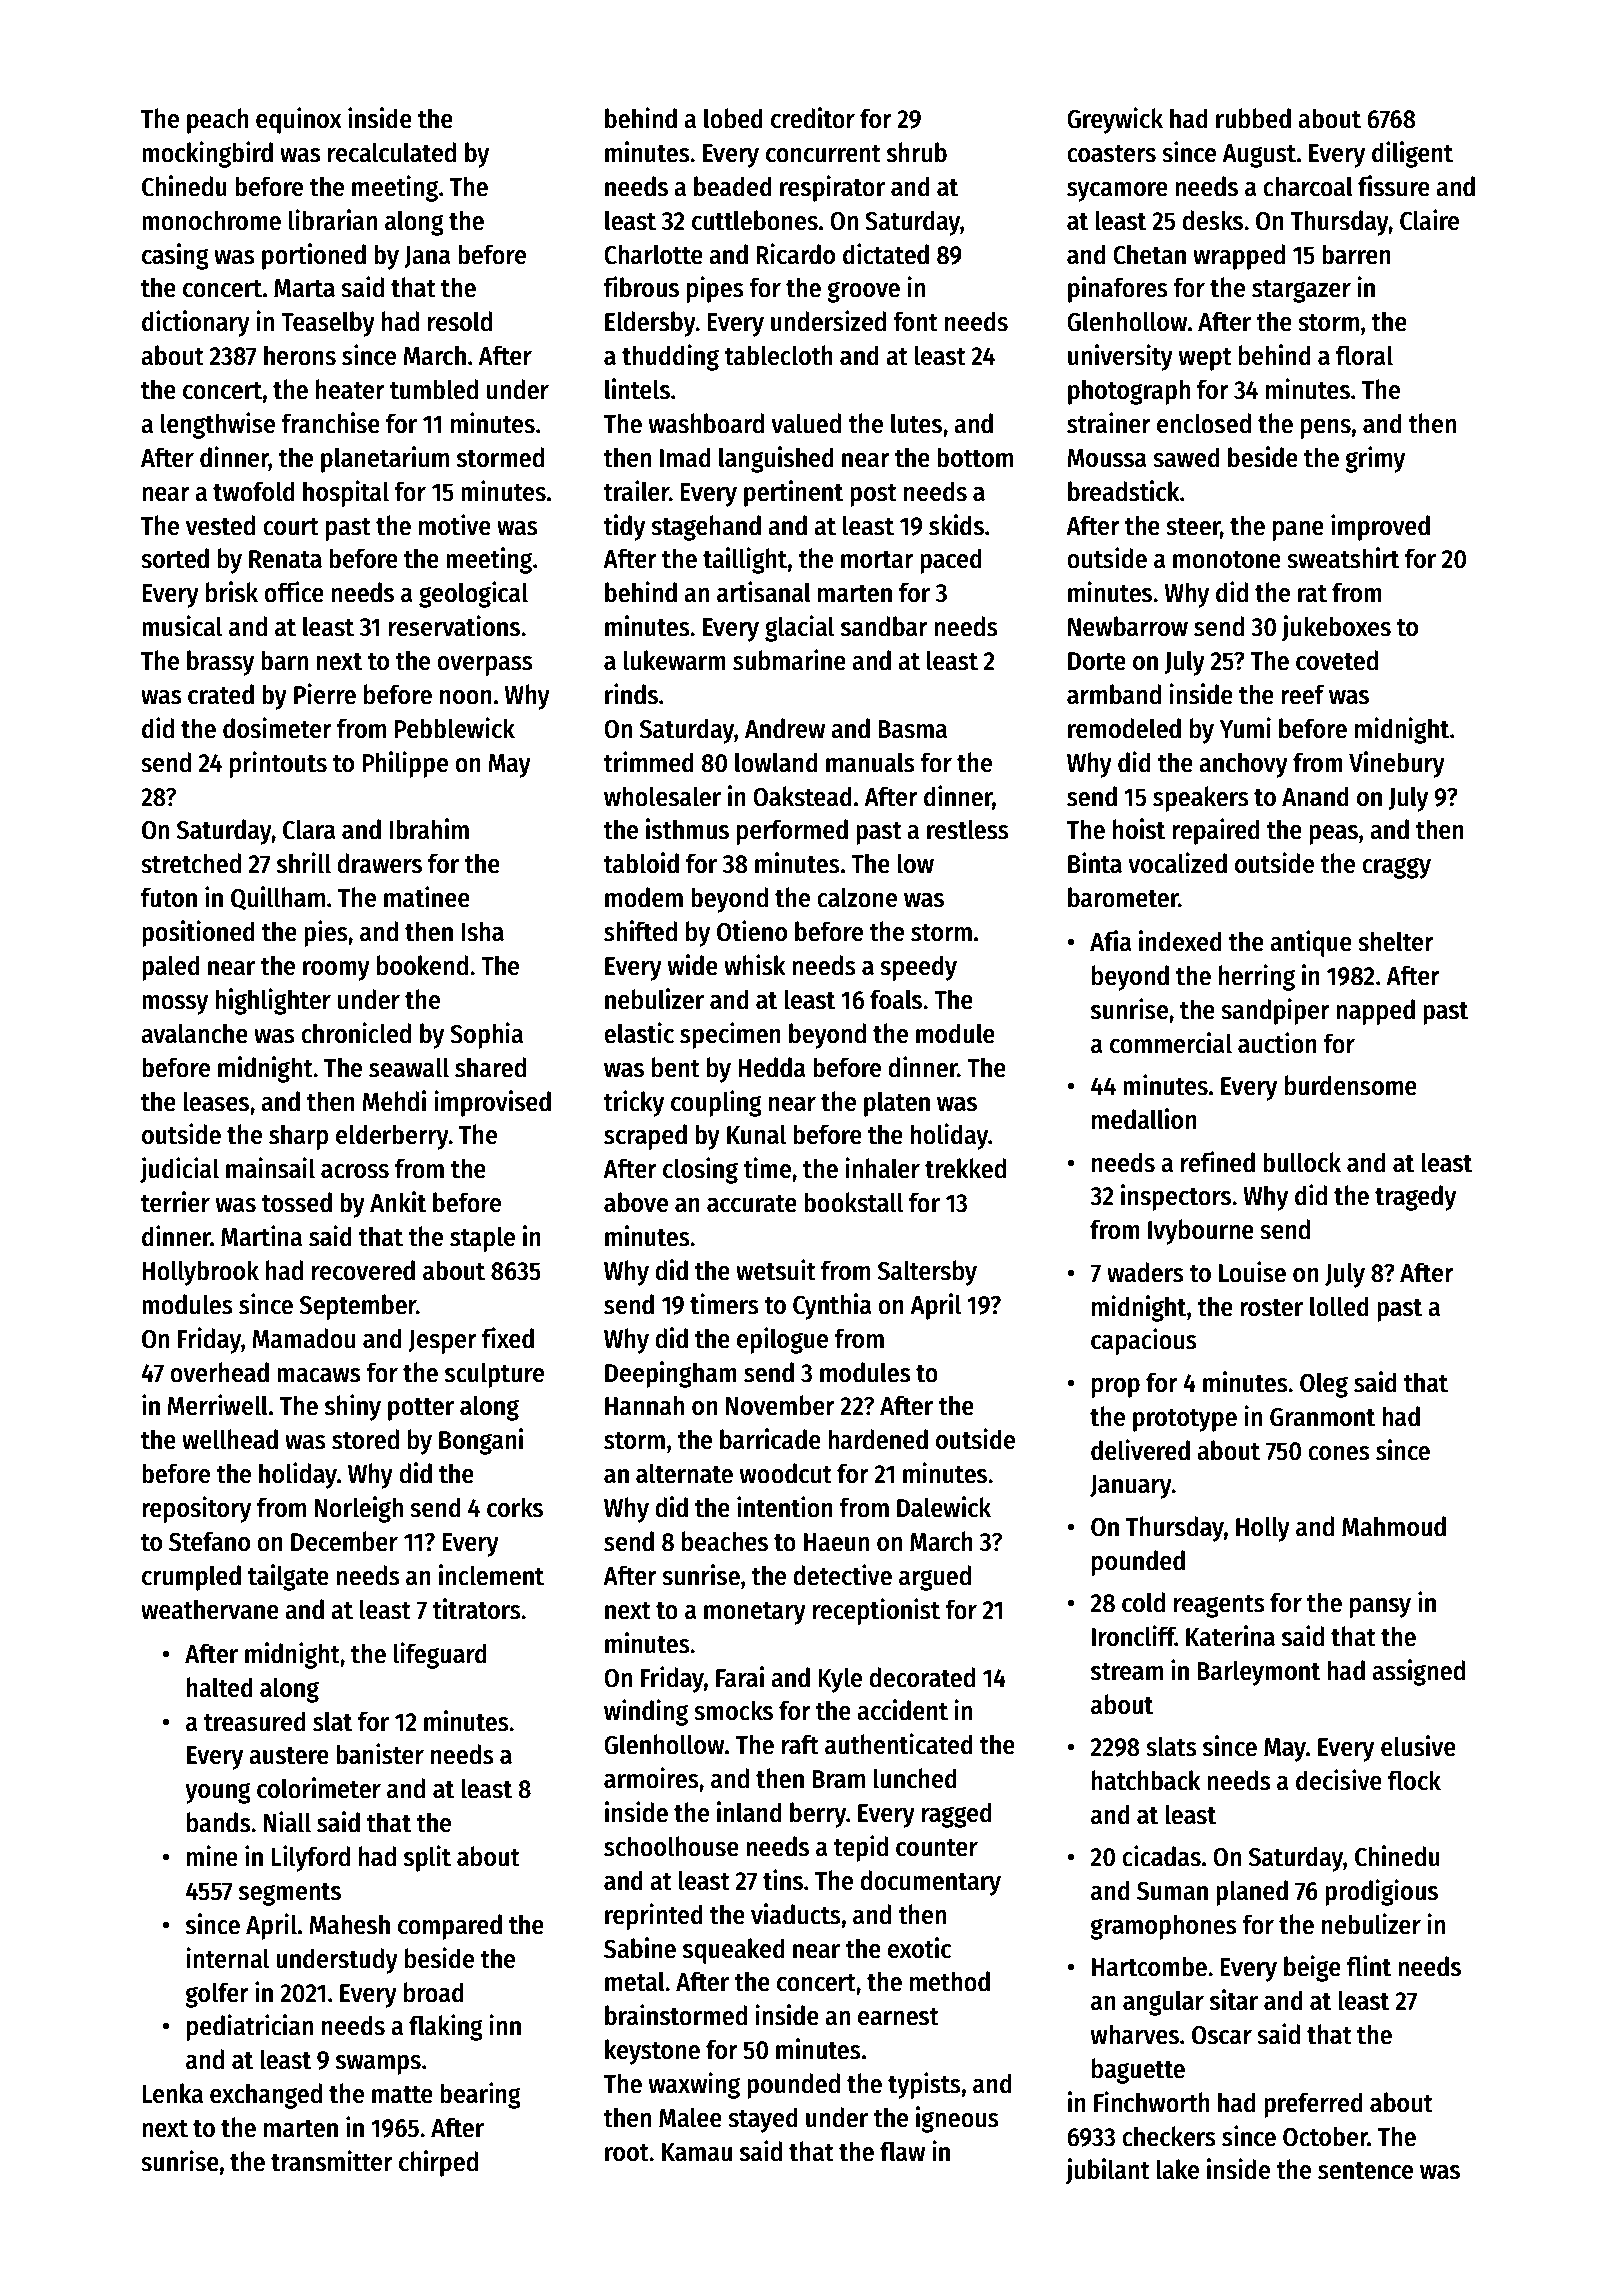  I want to click on roomy, so click(336, 971).
